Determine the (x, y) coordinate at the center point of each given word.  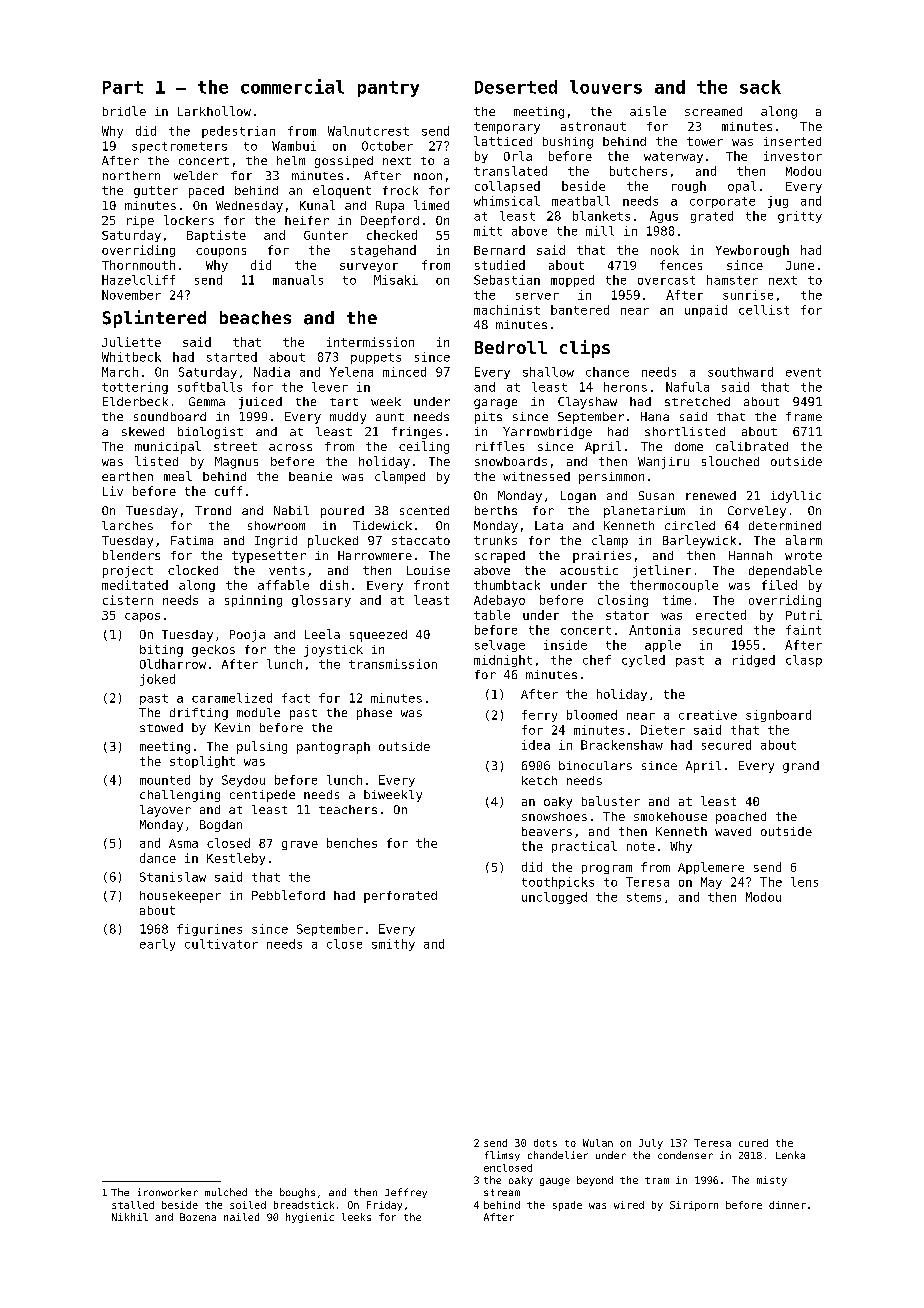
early (157, 945)
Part (123, 87)
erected (721, 615)
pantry (388, 89)
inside (565, 645)
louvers (606, 87)
